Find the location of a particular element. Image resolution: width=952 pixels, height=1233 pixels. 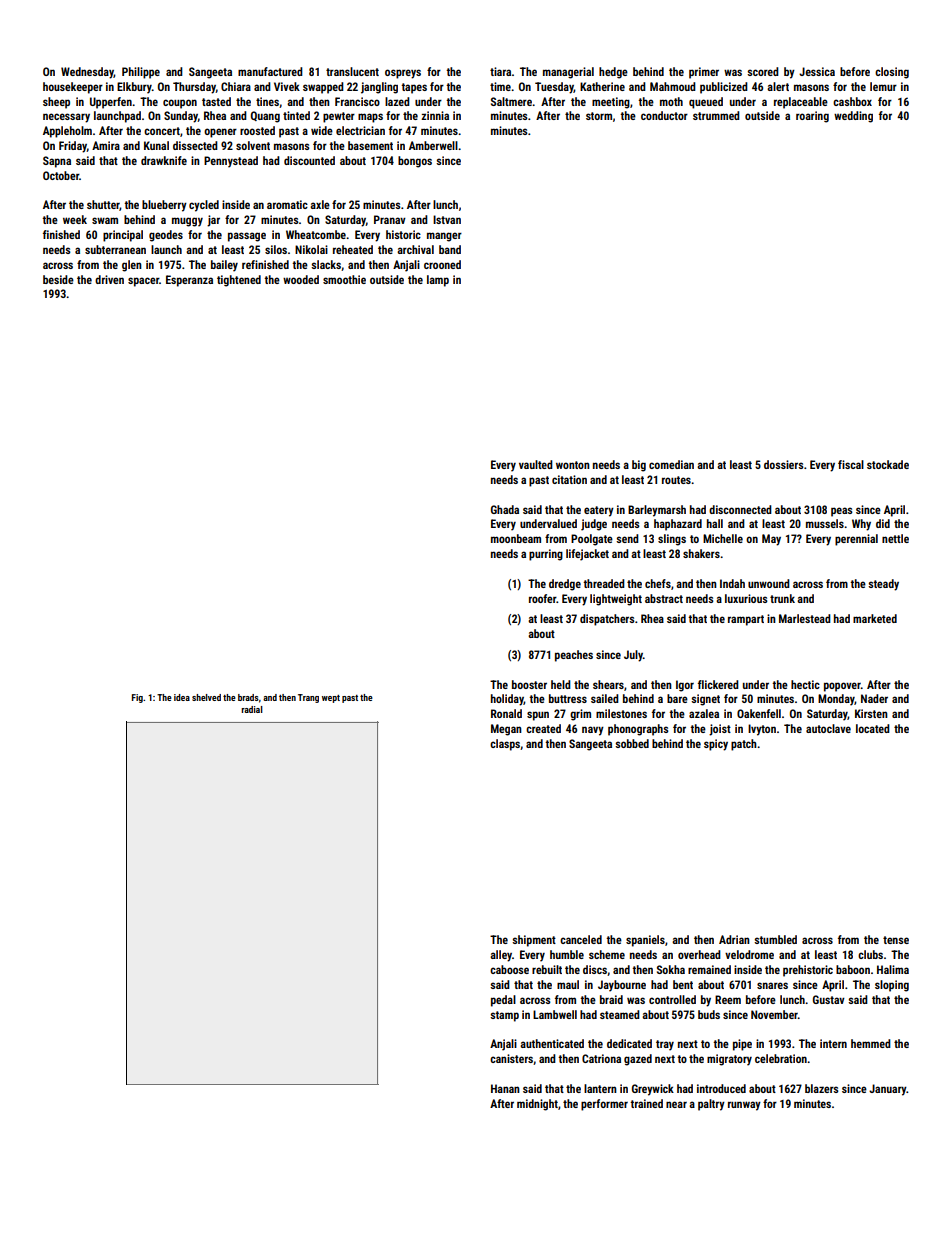

closing is located at coordinates (892, 73).
